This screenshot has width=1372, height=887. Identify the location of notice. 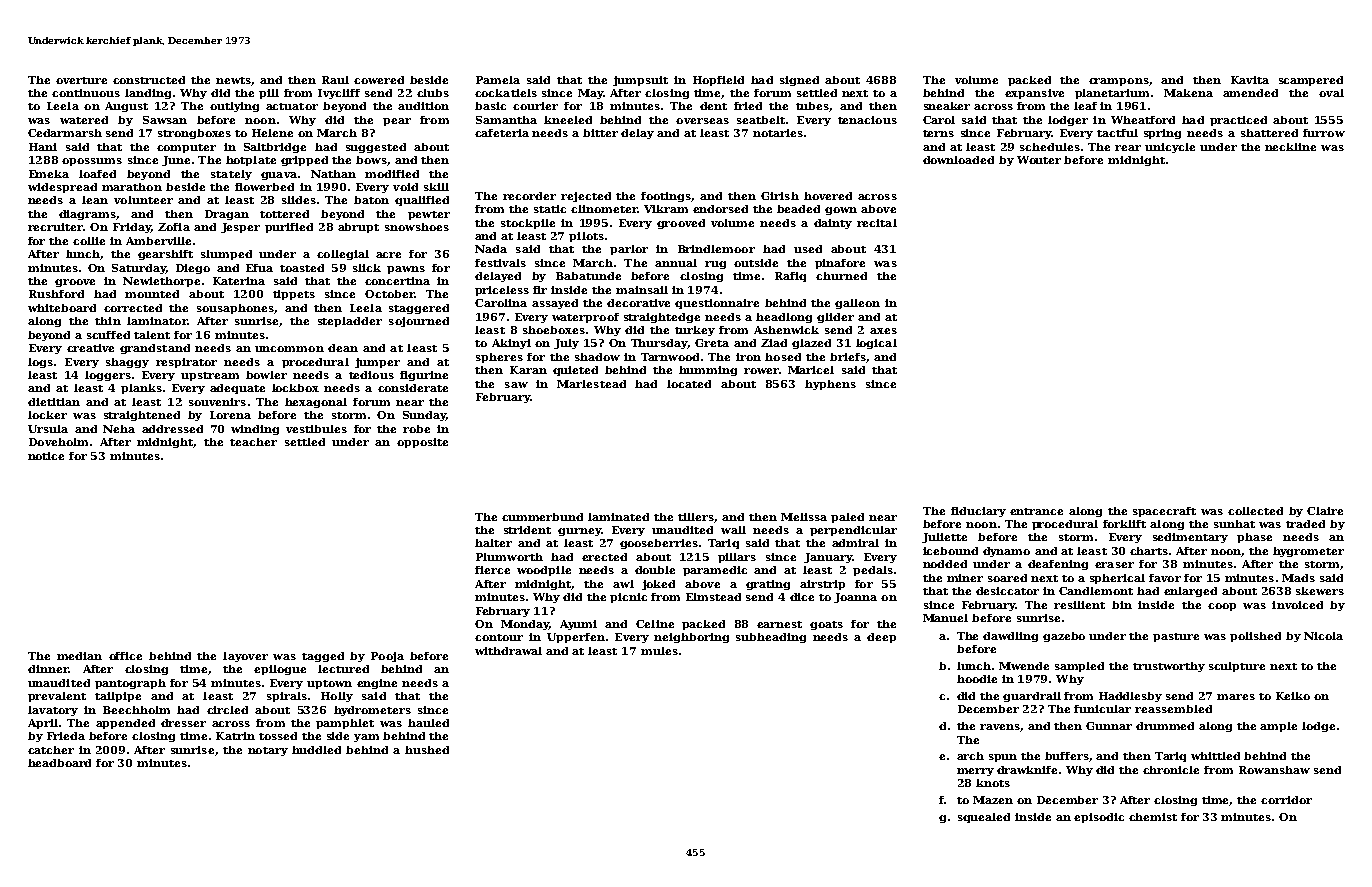
(46, 456).
